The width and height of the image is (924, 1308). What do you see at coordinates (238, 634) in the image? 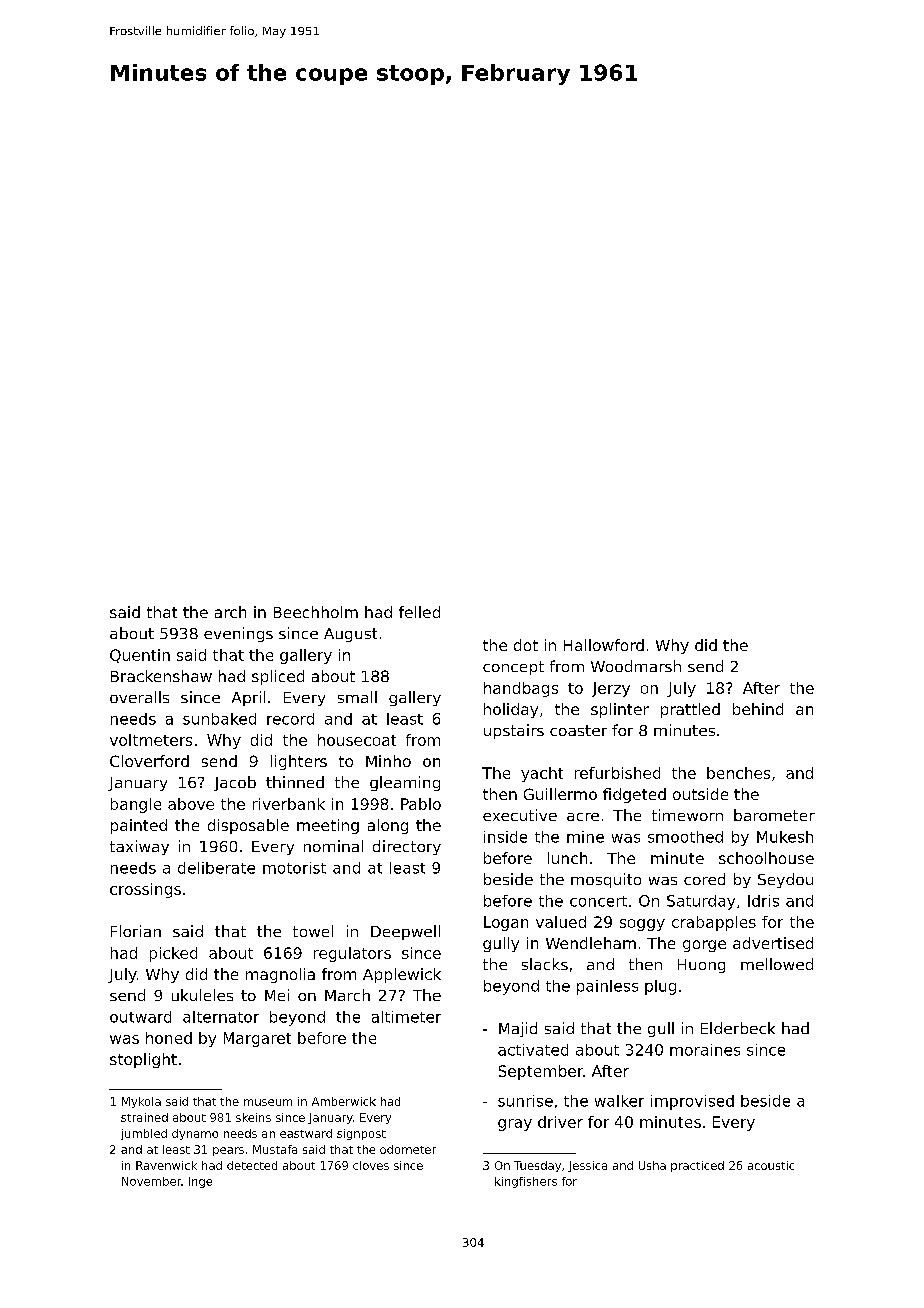
I see `evenings` at bounding box center [238, 634].
